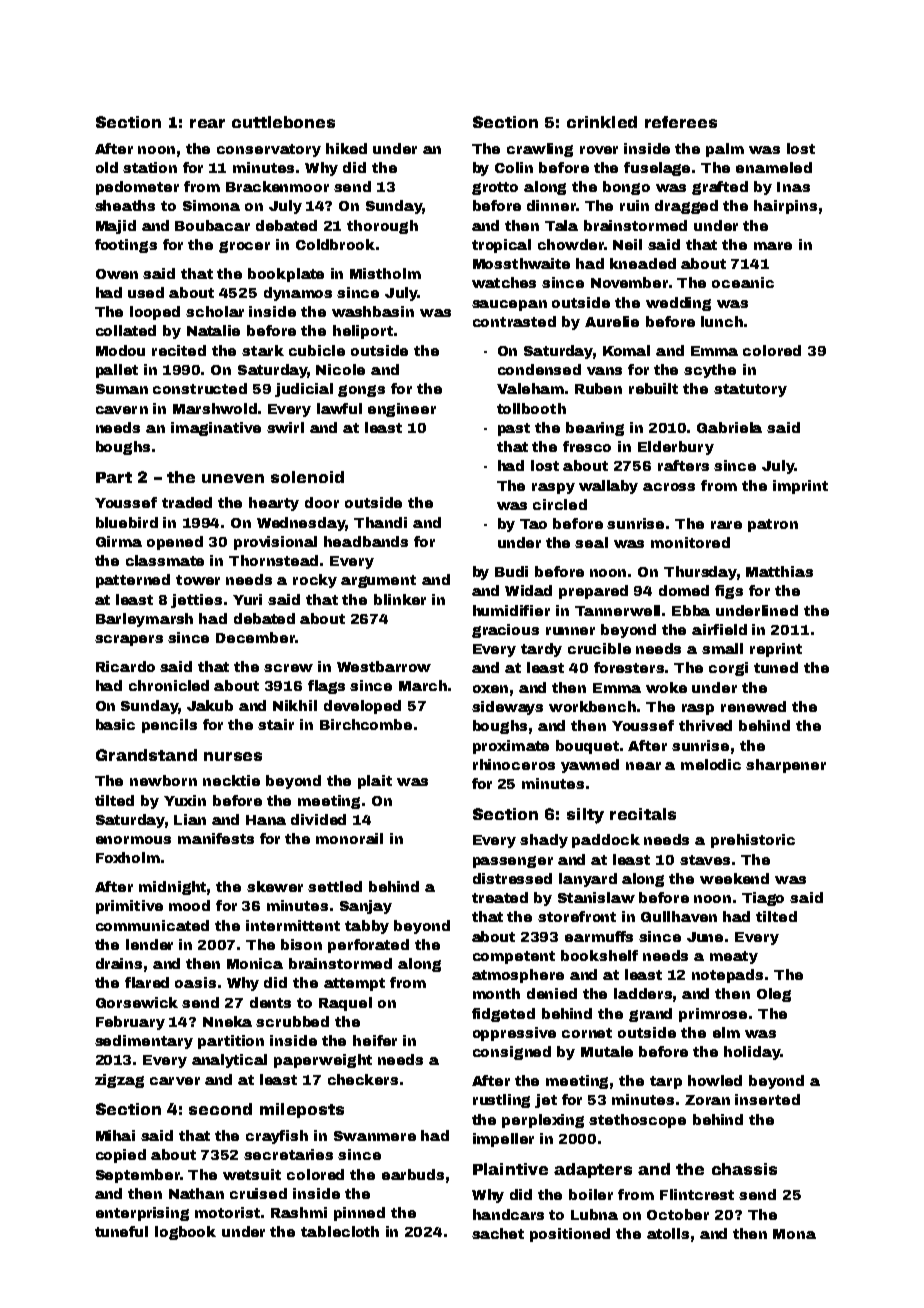 The width and height of the image is (924, 1308). What do you see at coordinates (681, 122) in the image?
I see `referees` at bounding box center [681, 122].
